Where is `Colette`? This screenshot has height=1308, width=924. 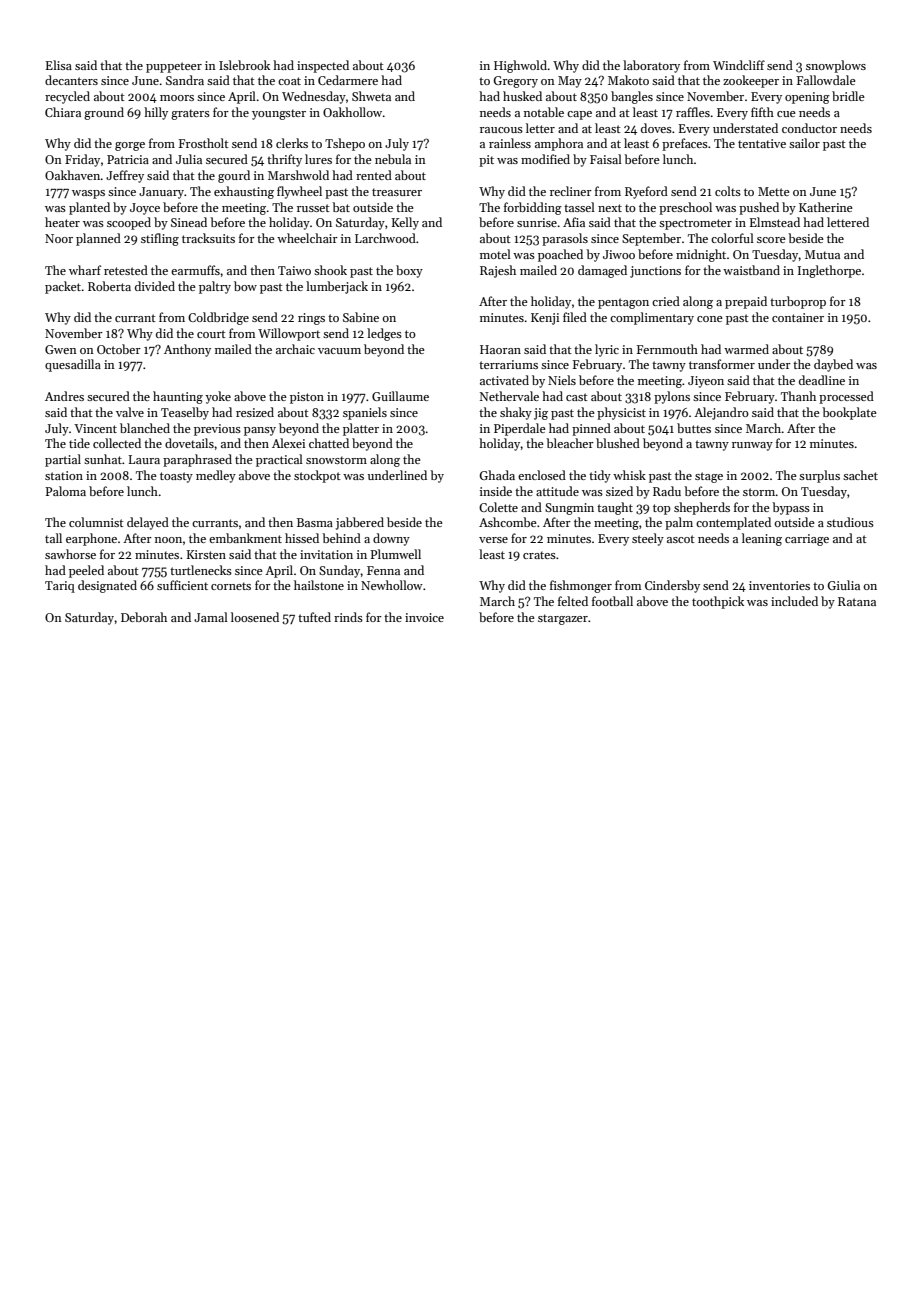
Colette is located at coordinates (498, 507).
